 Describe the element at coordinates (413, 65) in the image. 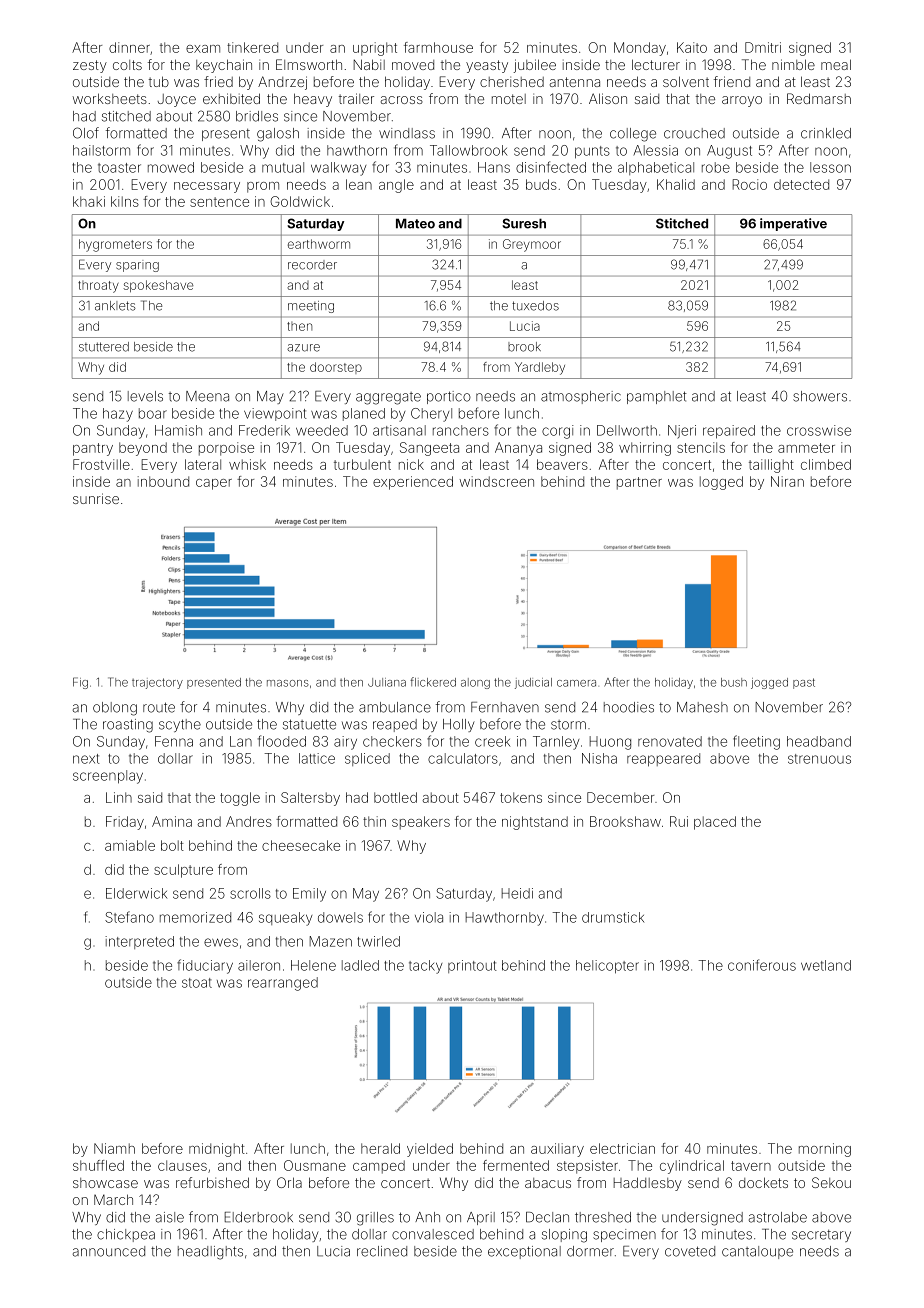

I see `moved` at that location.
